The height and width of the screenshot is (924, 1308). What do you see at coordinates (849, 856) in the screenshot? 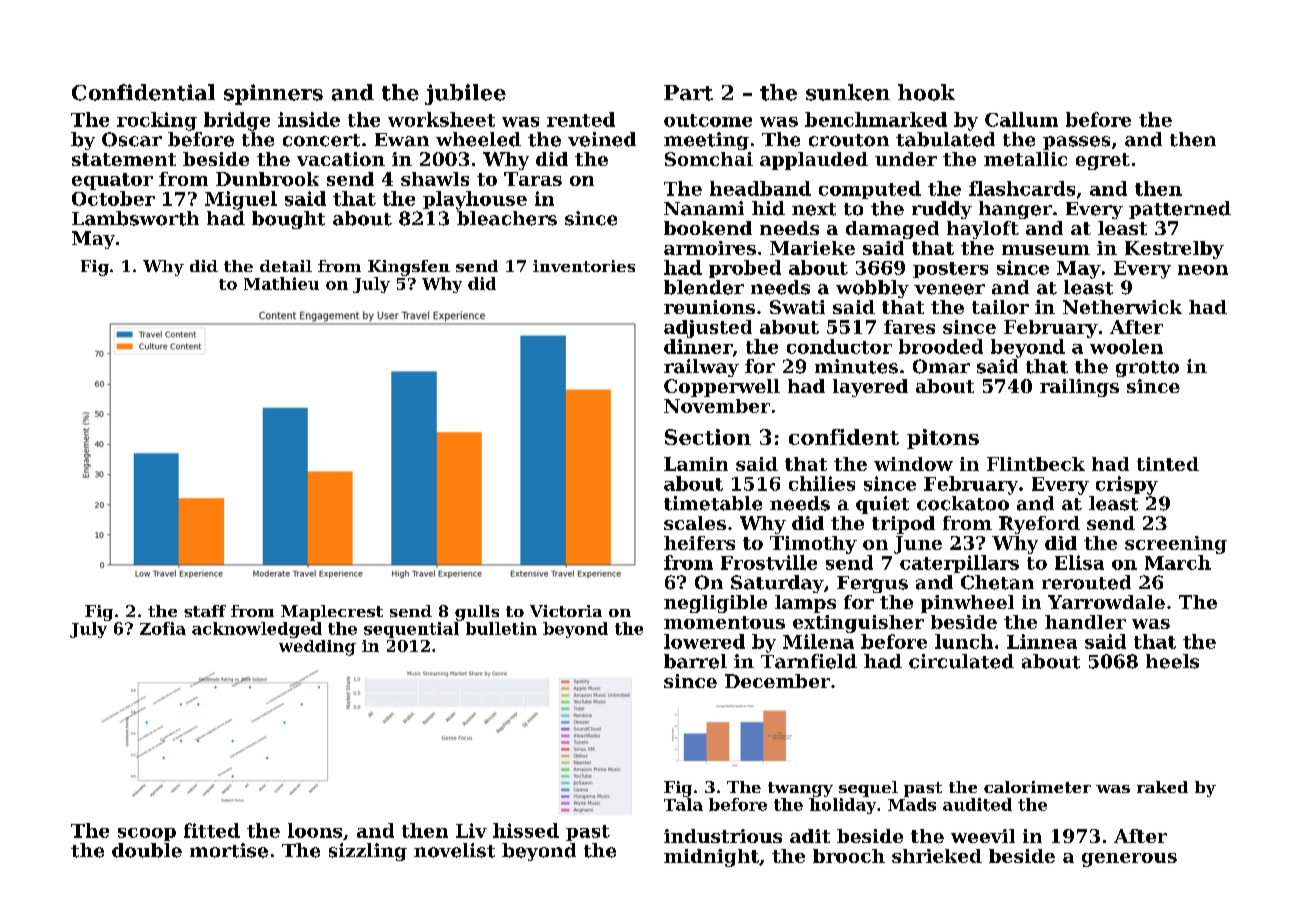
I see `brooch` at bounding box center [849, 856].
